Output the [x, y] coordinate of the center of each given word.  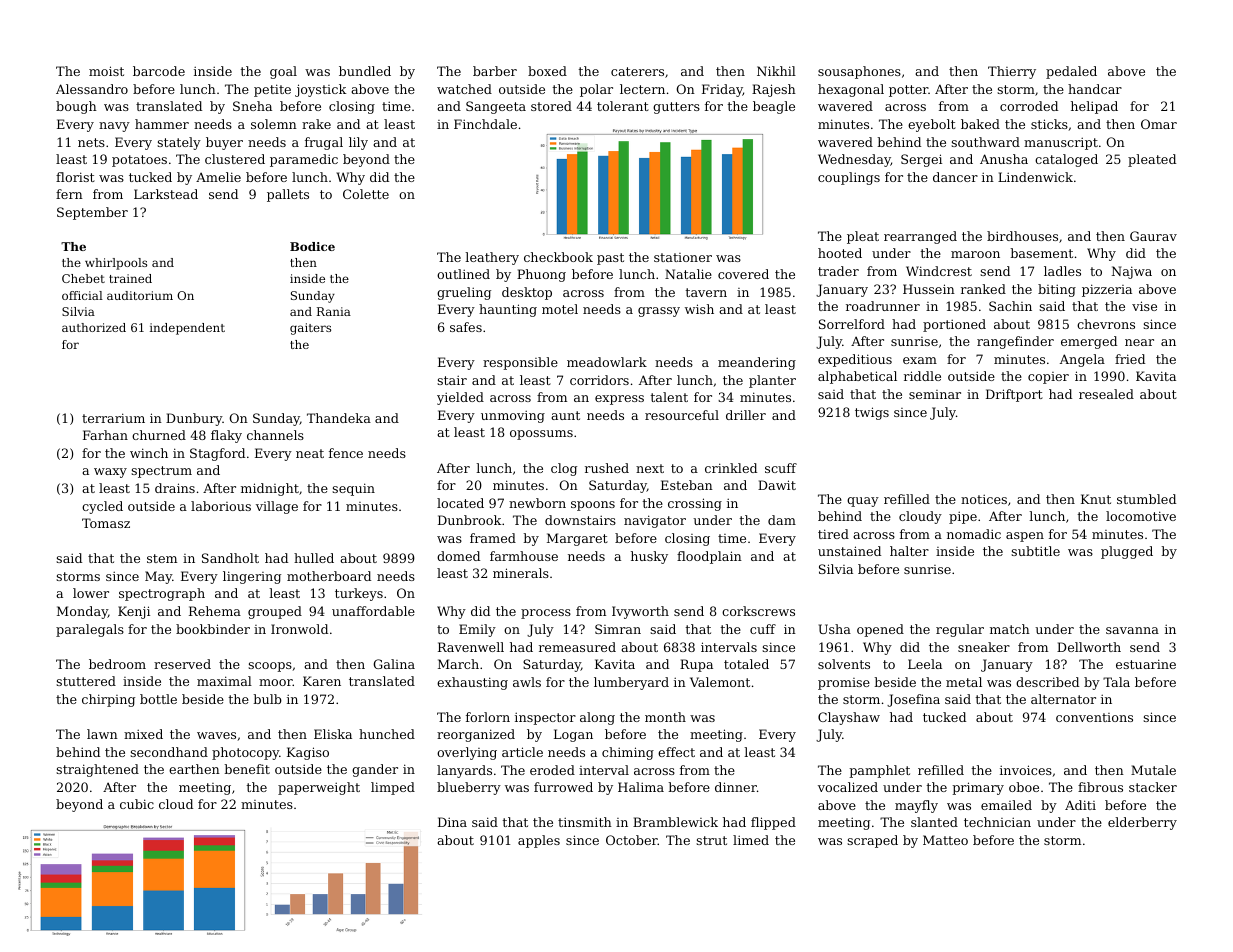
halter [909, 551]
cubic [137, 804]
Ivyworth [640, 612]
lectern [642, 89]
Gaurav [1153, 236]
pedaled [1071, 72]
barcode [159, 71]
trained [130, 278]
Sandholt [230, 558]
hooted [840, 253]
